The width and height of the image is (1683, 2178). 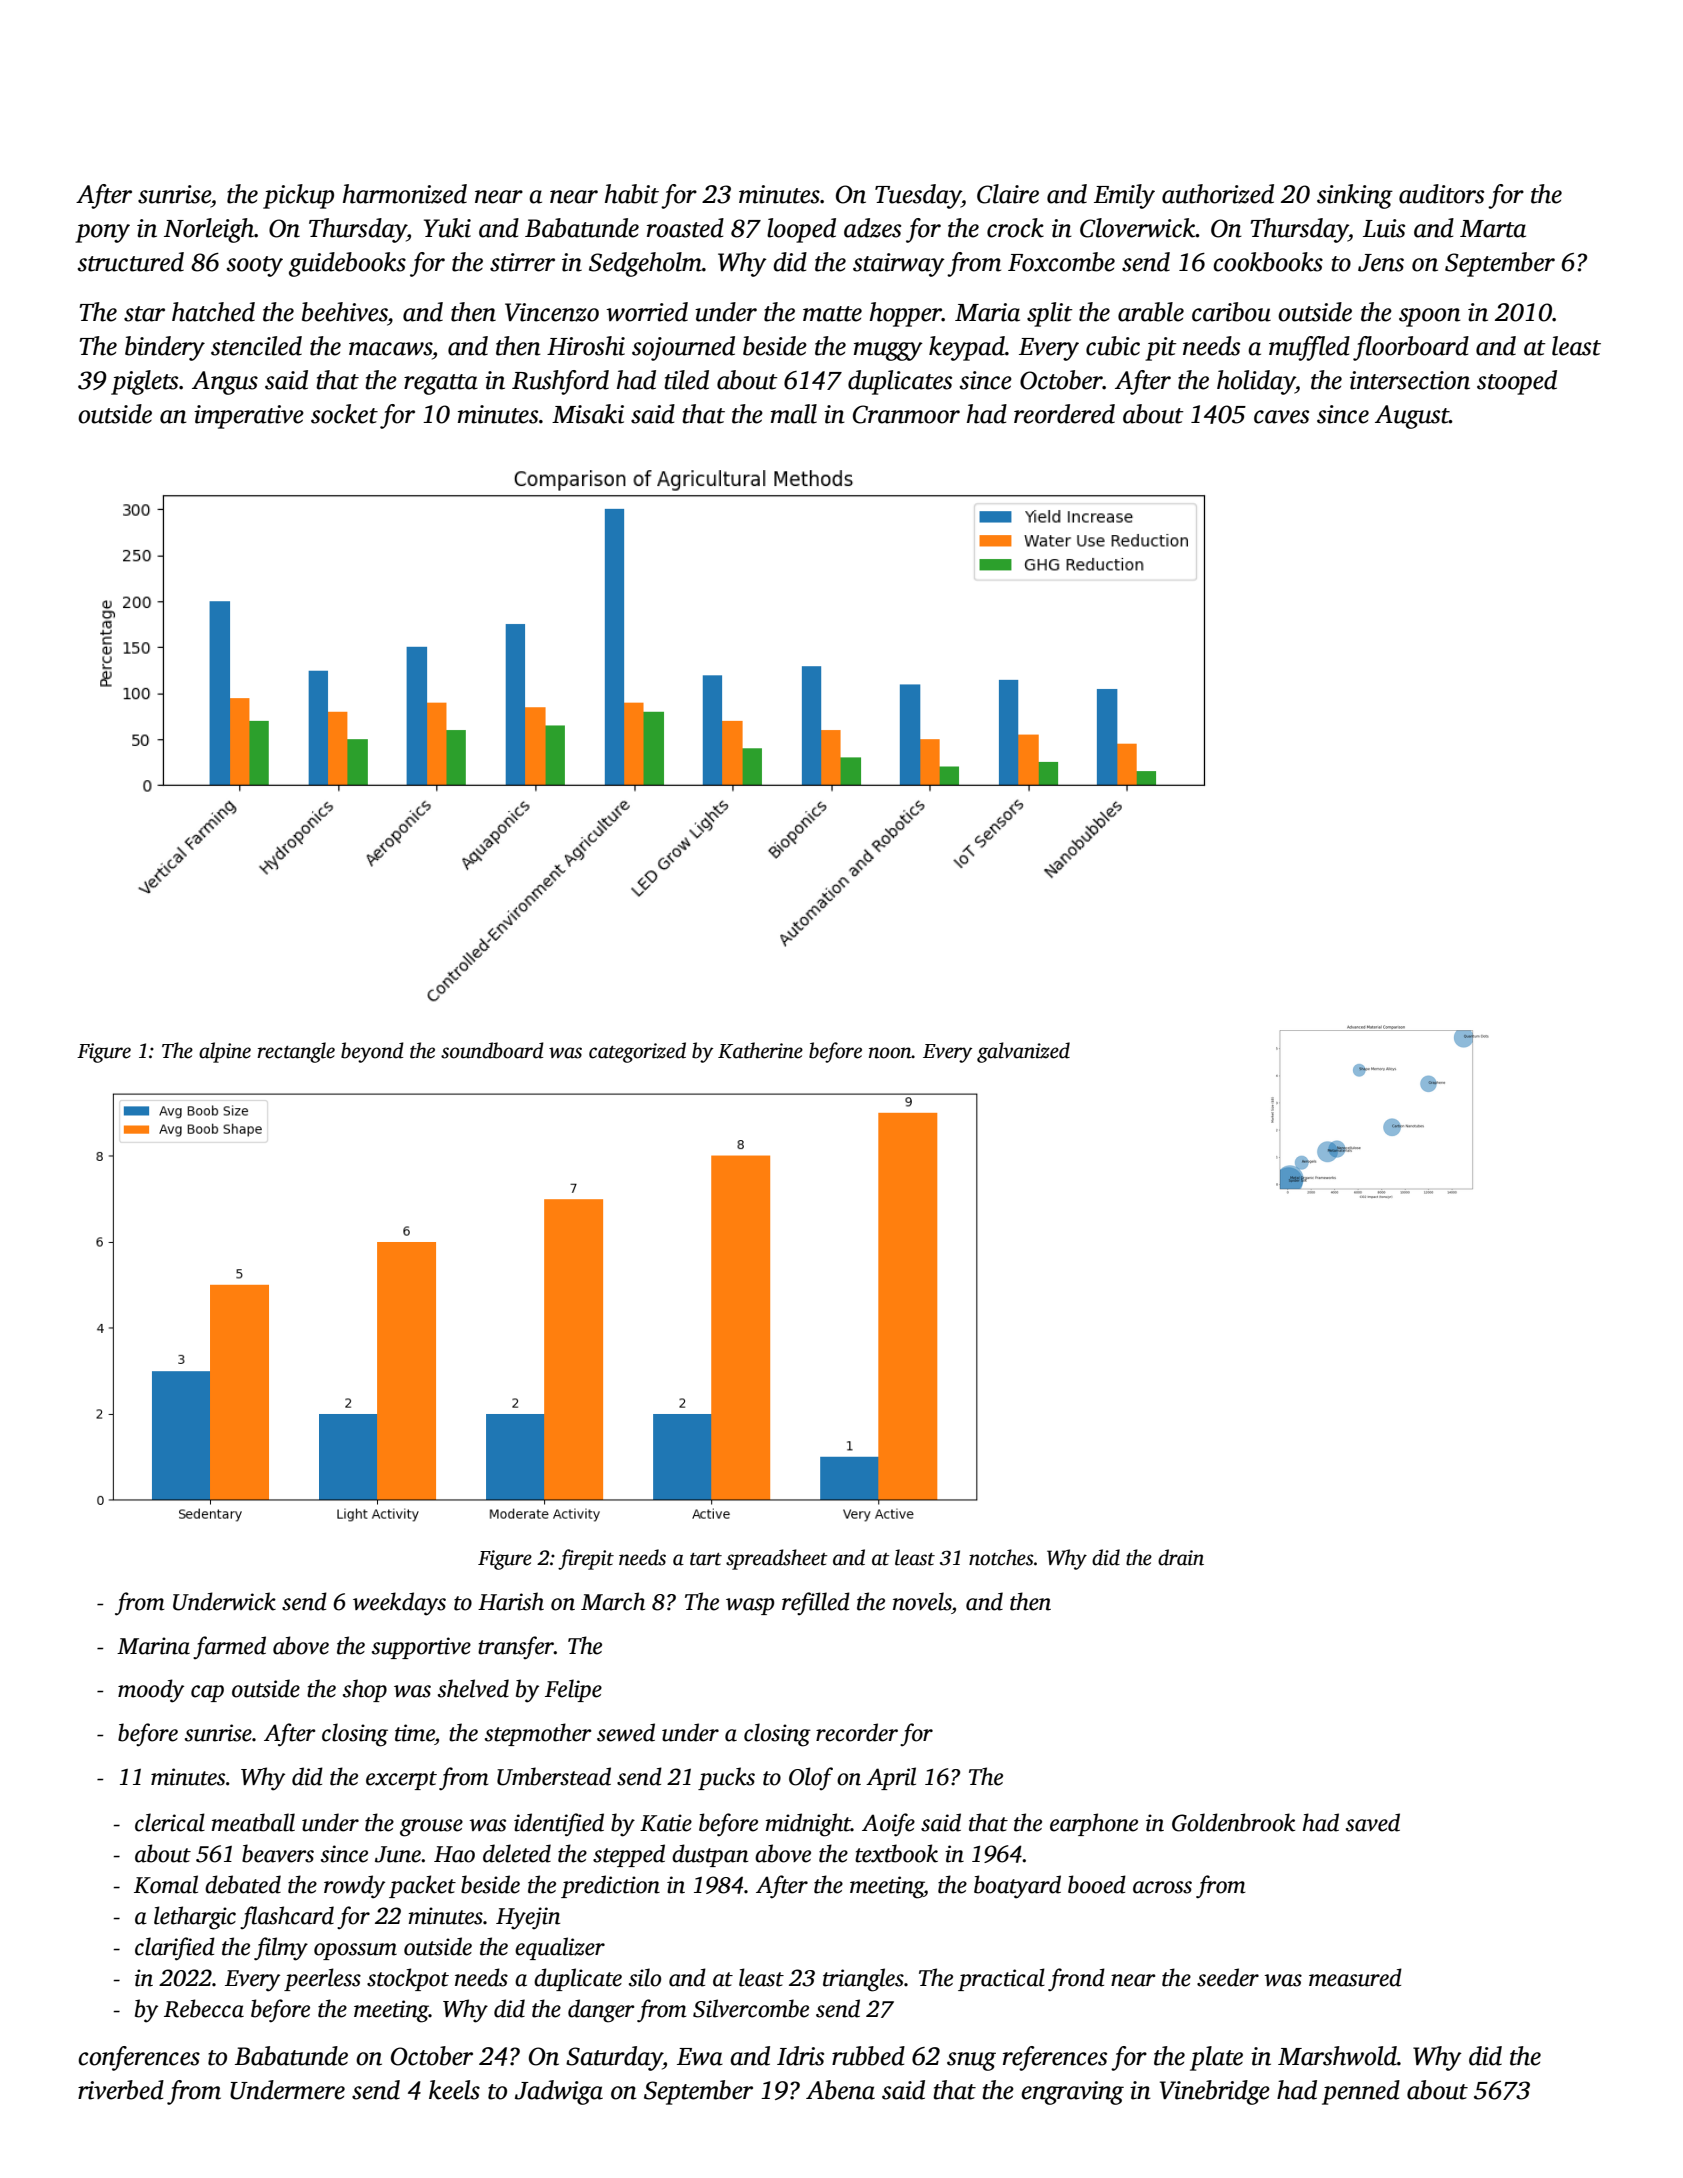 What do you see at coordinates (1441, 194) in the image?
I see `auditors` at bounding box center [1441, 194].
